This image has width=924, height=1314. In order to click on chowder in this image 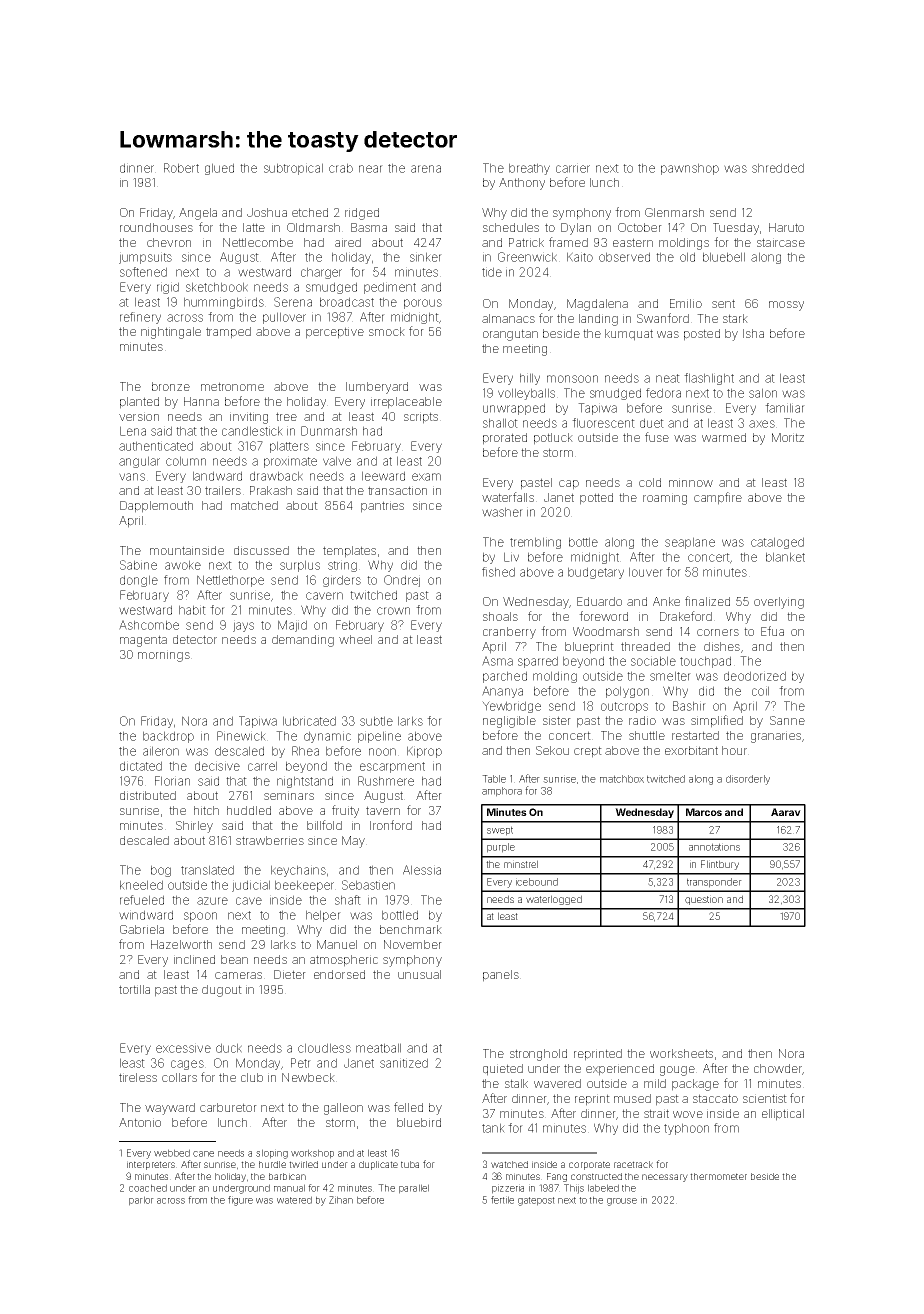, I will do `click(778, 1068)`.
